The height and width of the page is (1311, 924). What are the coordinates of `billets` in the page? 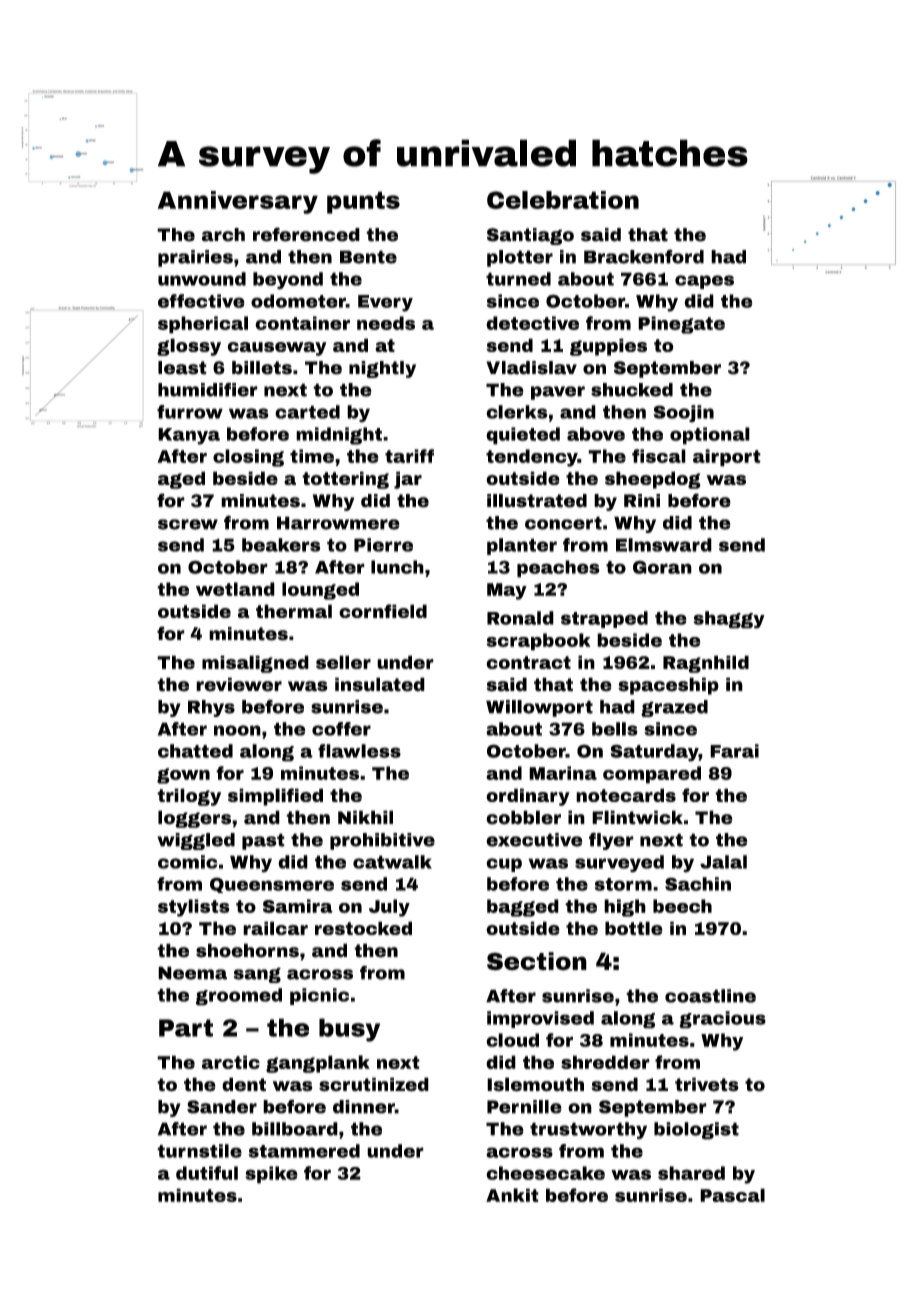 It's located at (262, 368).
